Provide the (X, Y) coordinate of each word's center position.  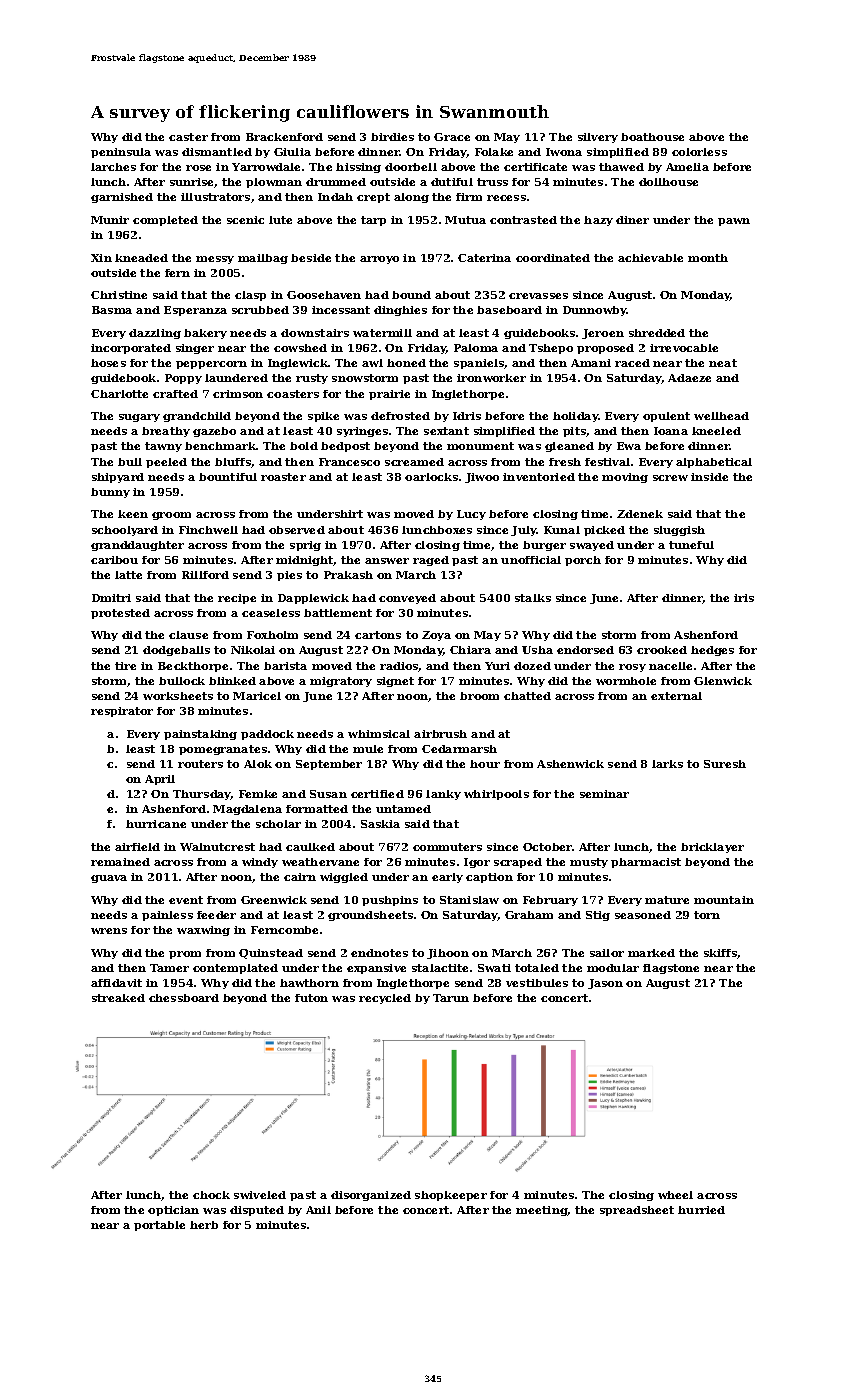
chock (211, 1195)
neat (723, 363)
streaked (118, 998)
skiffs (720, 953)
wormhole (626, 681)
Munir (110, 220)
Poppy (183, 379)
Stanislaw (469, 900)
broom (479, 696)
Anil (318, 1210)
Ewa (629, 446)
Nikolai (253, 650)
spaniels (479, 364)
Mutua (465, 220)
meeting (542, 1211)
